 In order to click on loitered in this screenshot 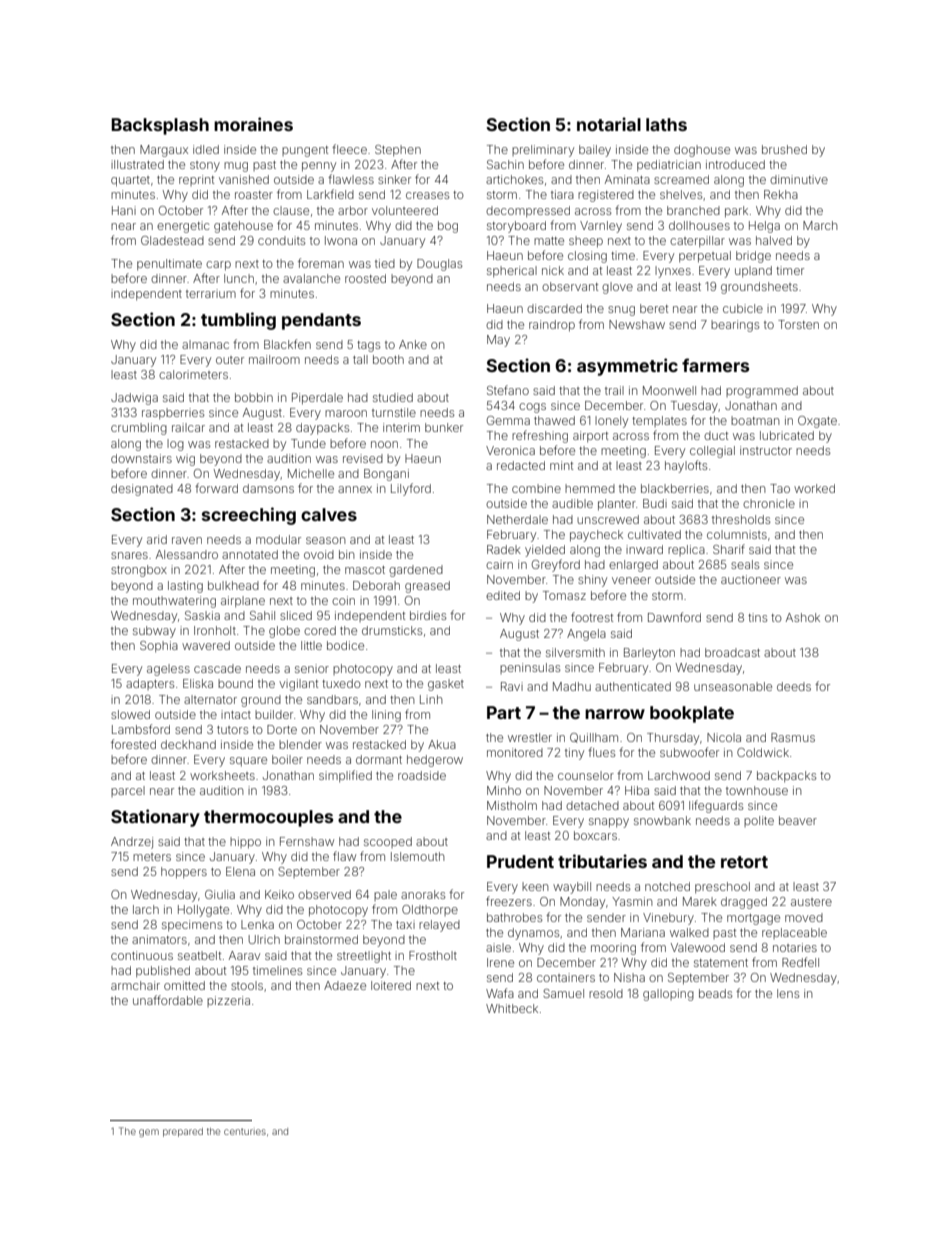, I will do `click(391, 985)`.
